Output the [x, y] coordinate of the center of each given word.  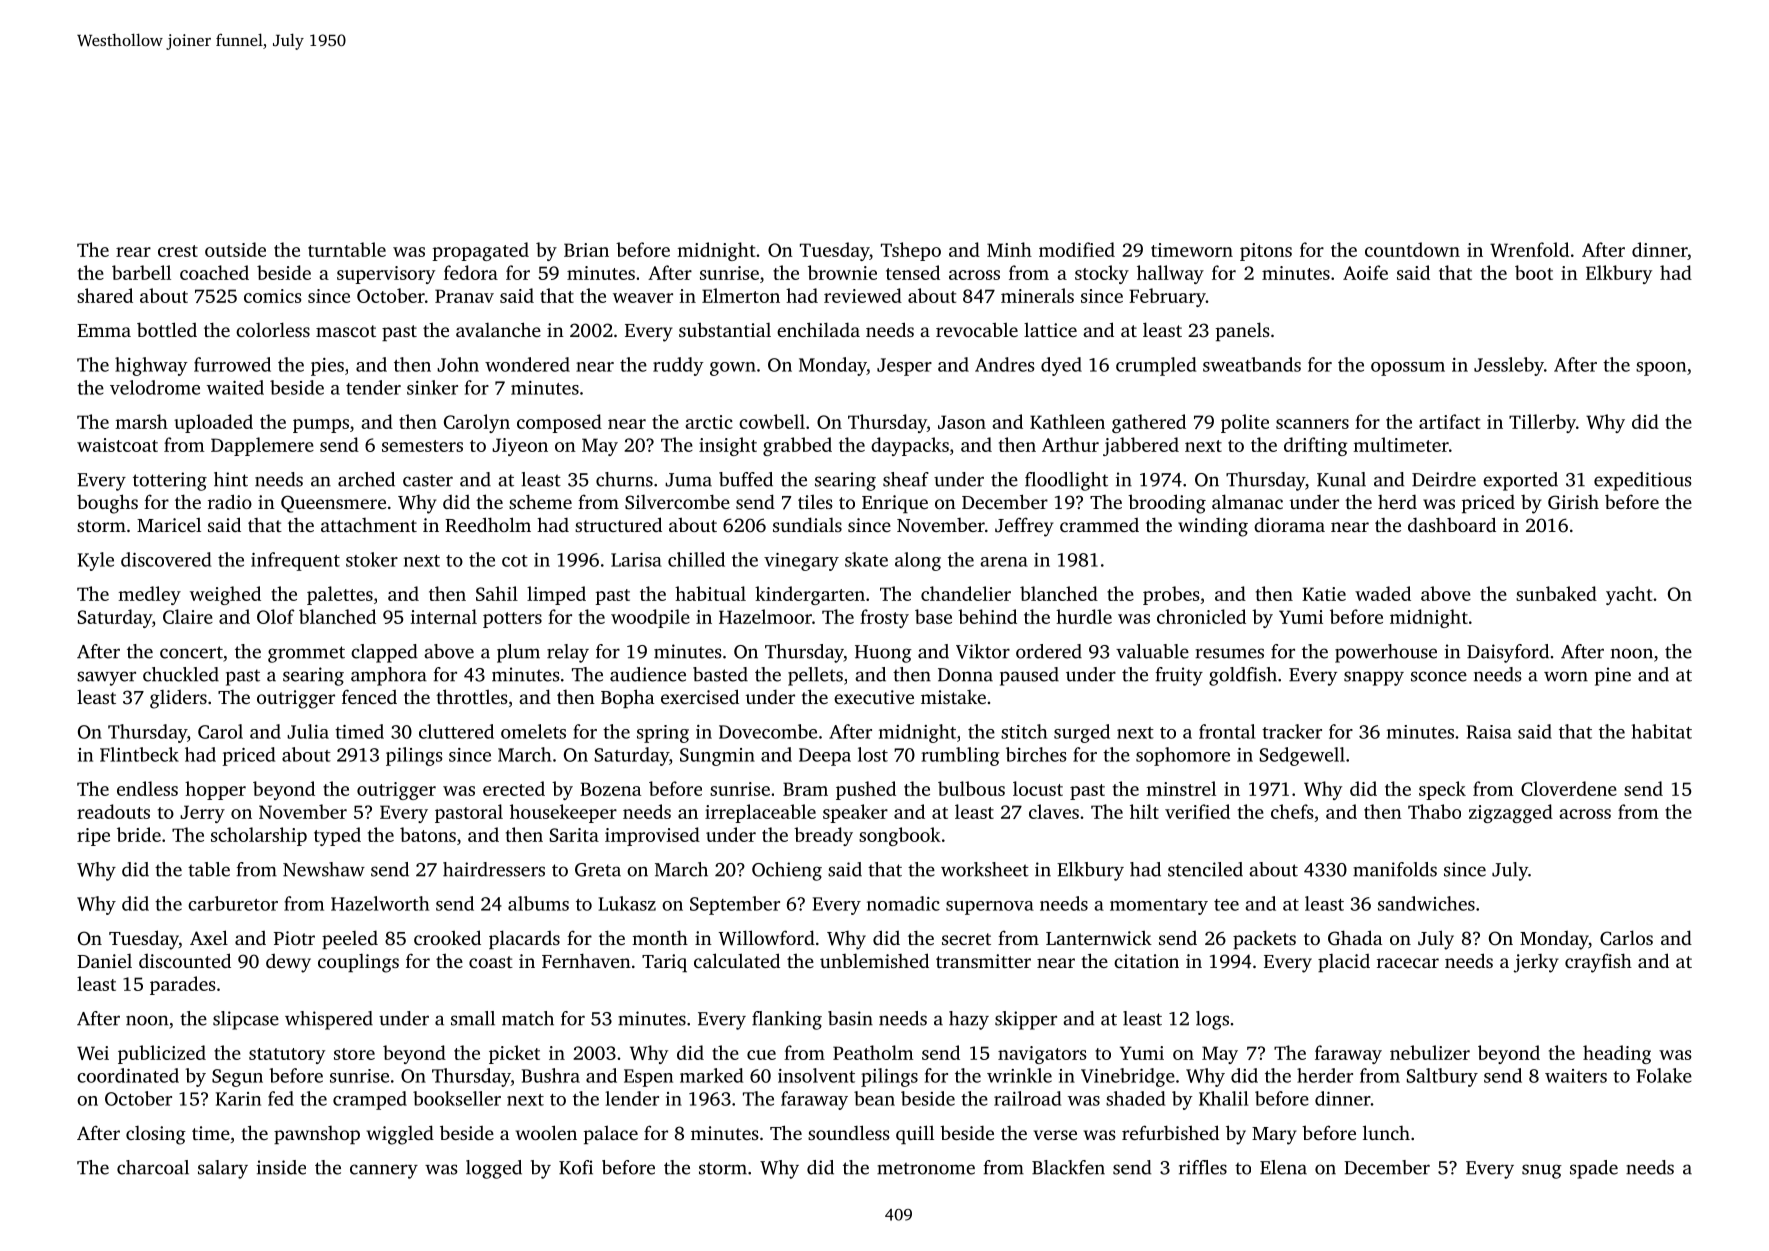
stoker [372, 559]
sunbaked [1556, 593]
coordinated [128, 1075]
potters [512, 620]
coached [214, 272]
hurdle [1084, 616]
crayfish [1598, 963]
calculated [737, 960]
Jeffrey [1024, 527]
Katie [1324, 594]
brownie [842, 272]
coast [491, 962]
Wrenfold [1529, 249]
